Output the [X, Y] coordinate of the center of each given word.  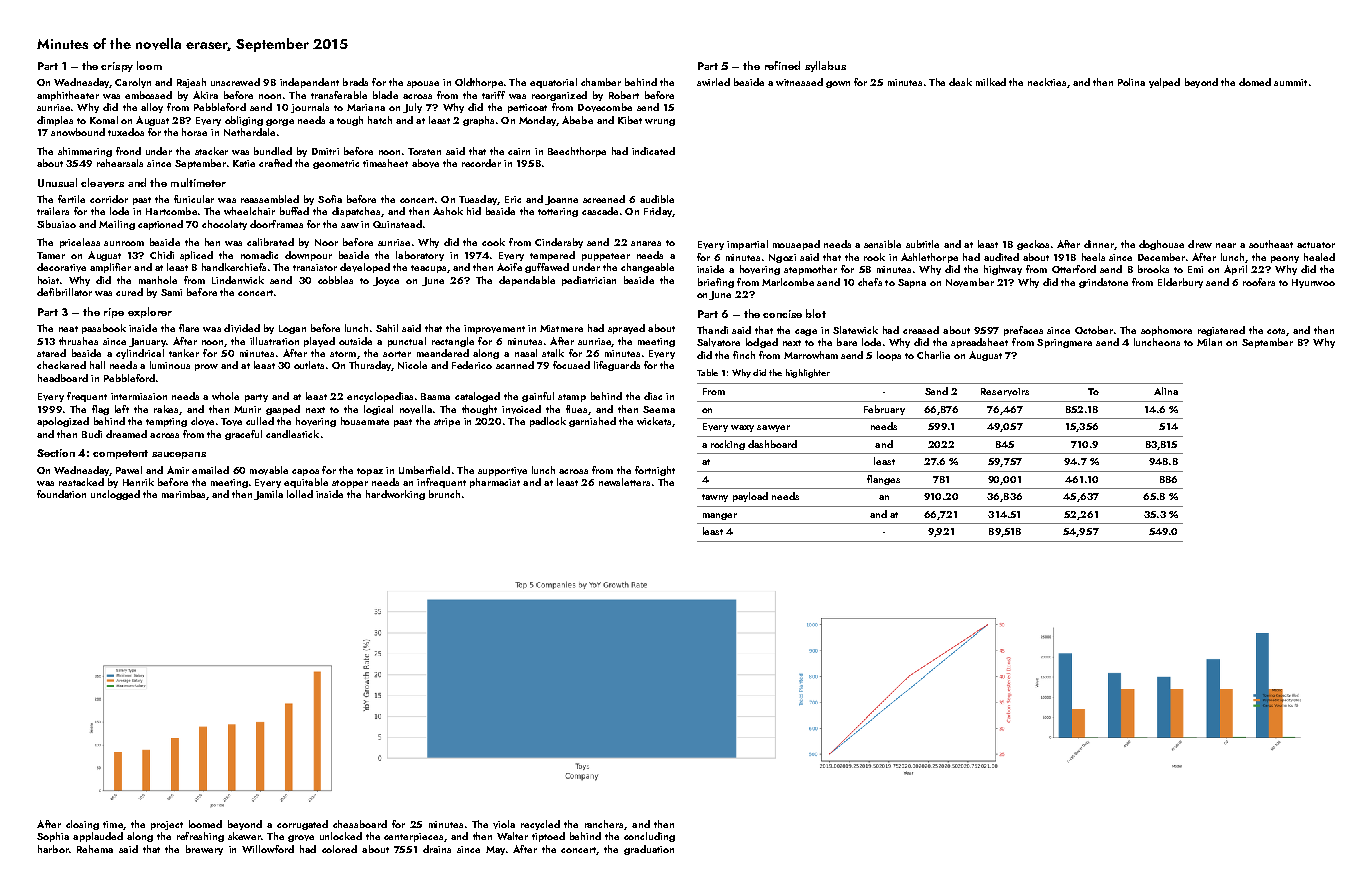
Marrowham [811, 355]
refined [782, 65]
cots [1276, 331]
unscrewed [235, 82]
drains [437, 849]
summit [1290, 82]
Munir [247, 409]
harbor [53, 849]
